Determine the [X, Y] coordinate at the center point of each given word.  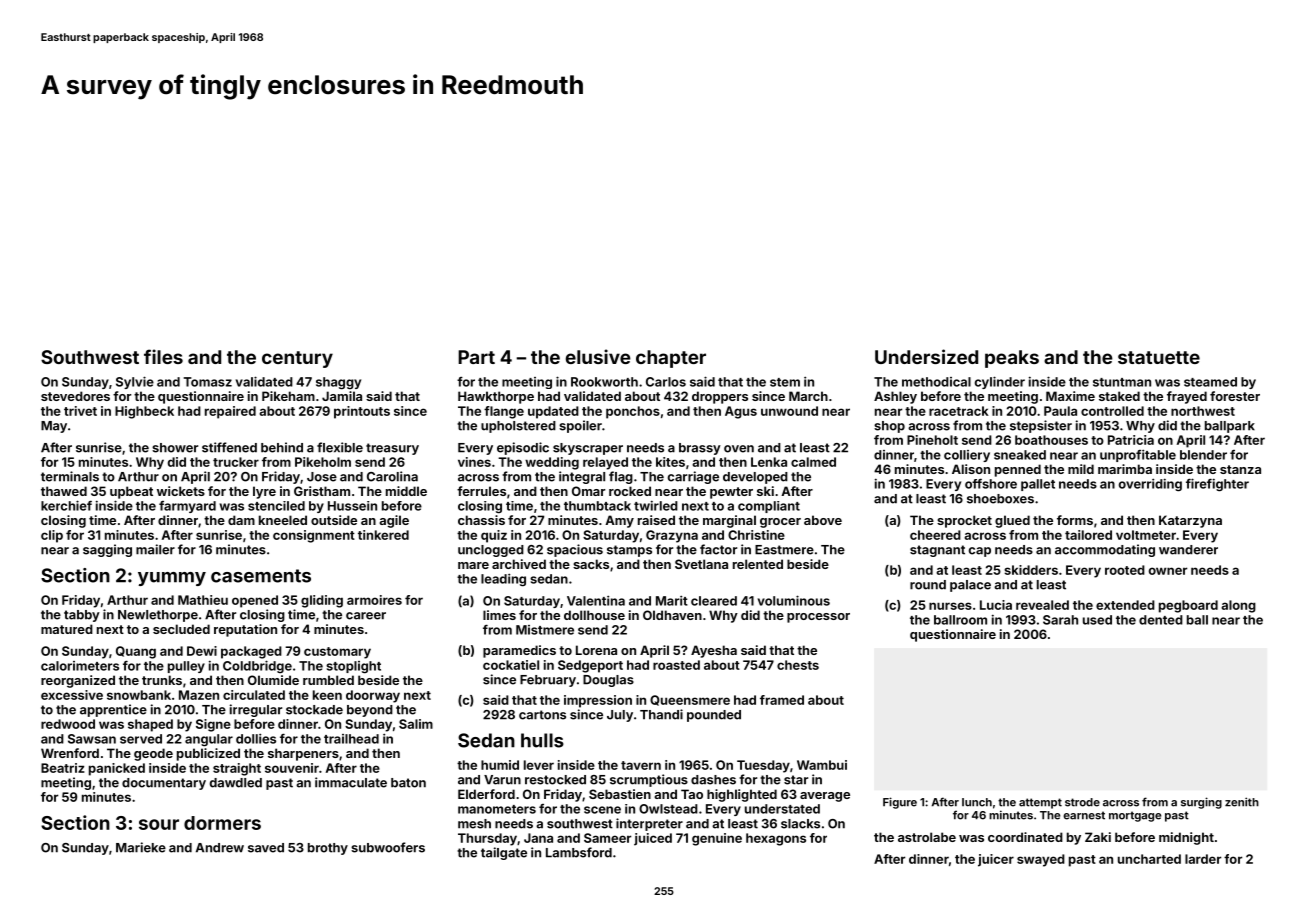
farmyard [187, 507]
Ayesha [714, 651]
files [163, 356]
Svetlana [701, 564]
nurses [950, 606]
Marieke [141, 847]
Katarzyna [1190, 521]
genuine [717, 839]
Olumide [273, 680]
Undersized [926, 356]
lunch [977, 802]
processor [818, 618]
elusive [598, 356]
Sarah [1060, 620]
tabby [82, 616]
